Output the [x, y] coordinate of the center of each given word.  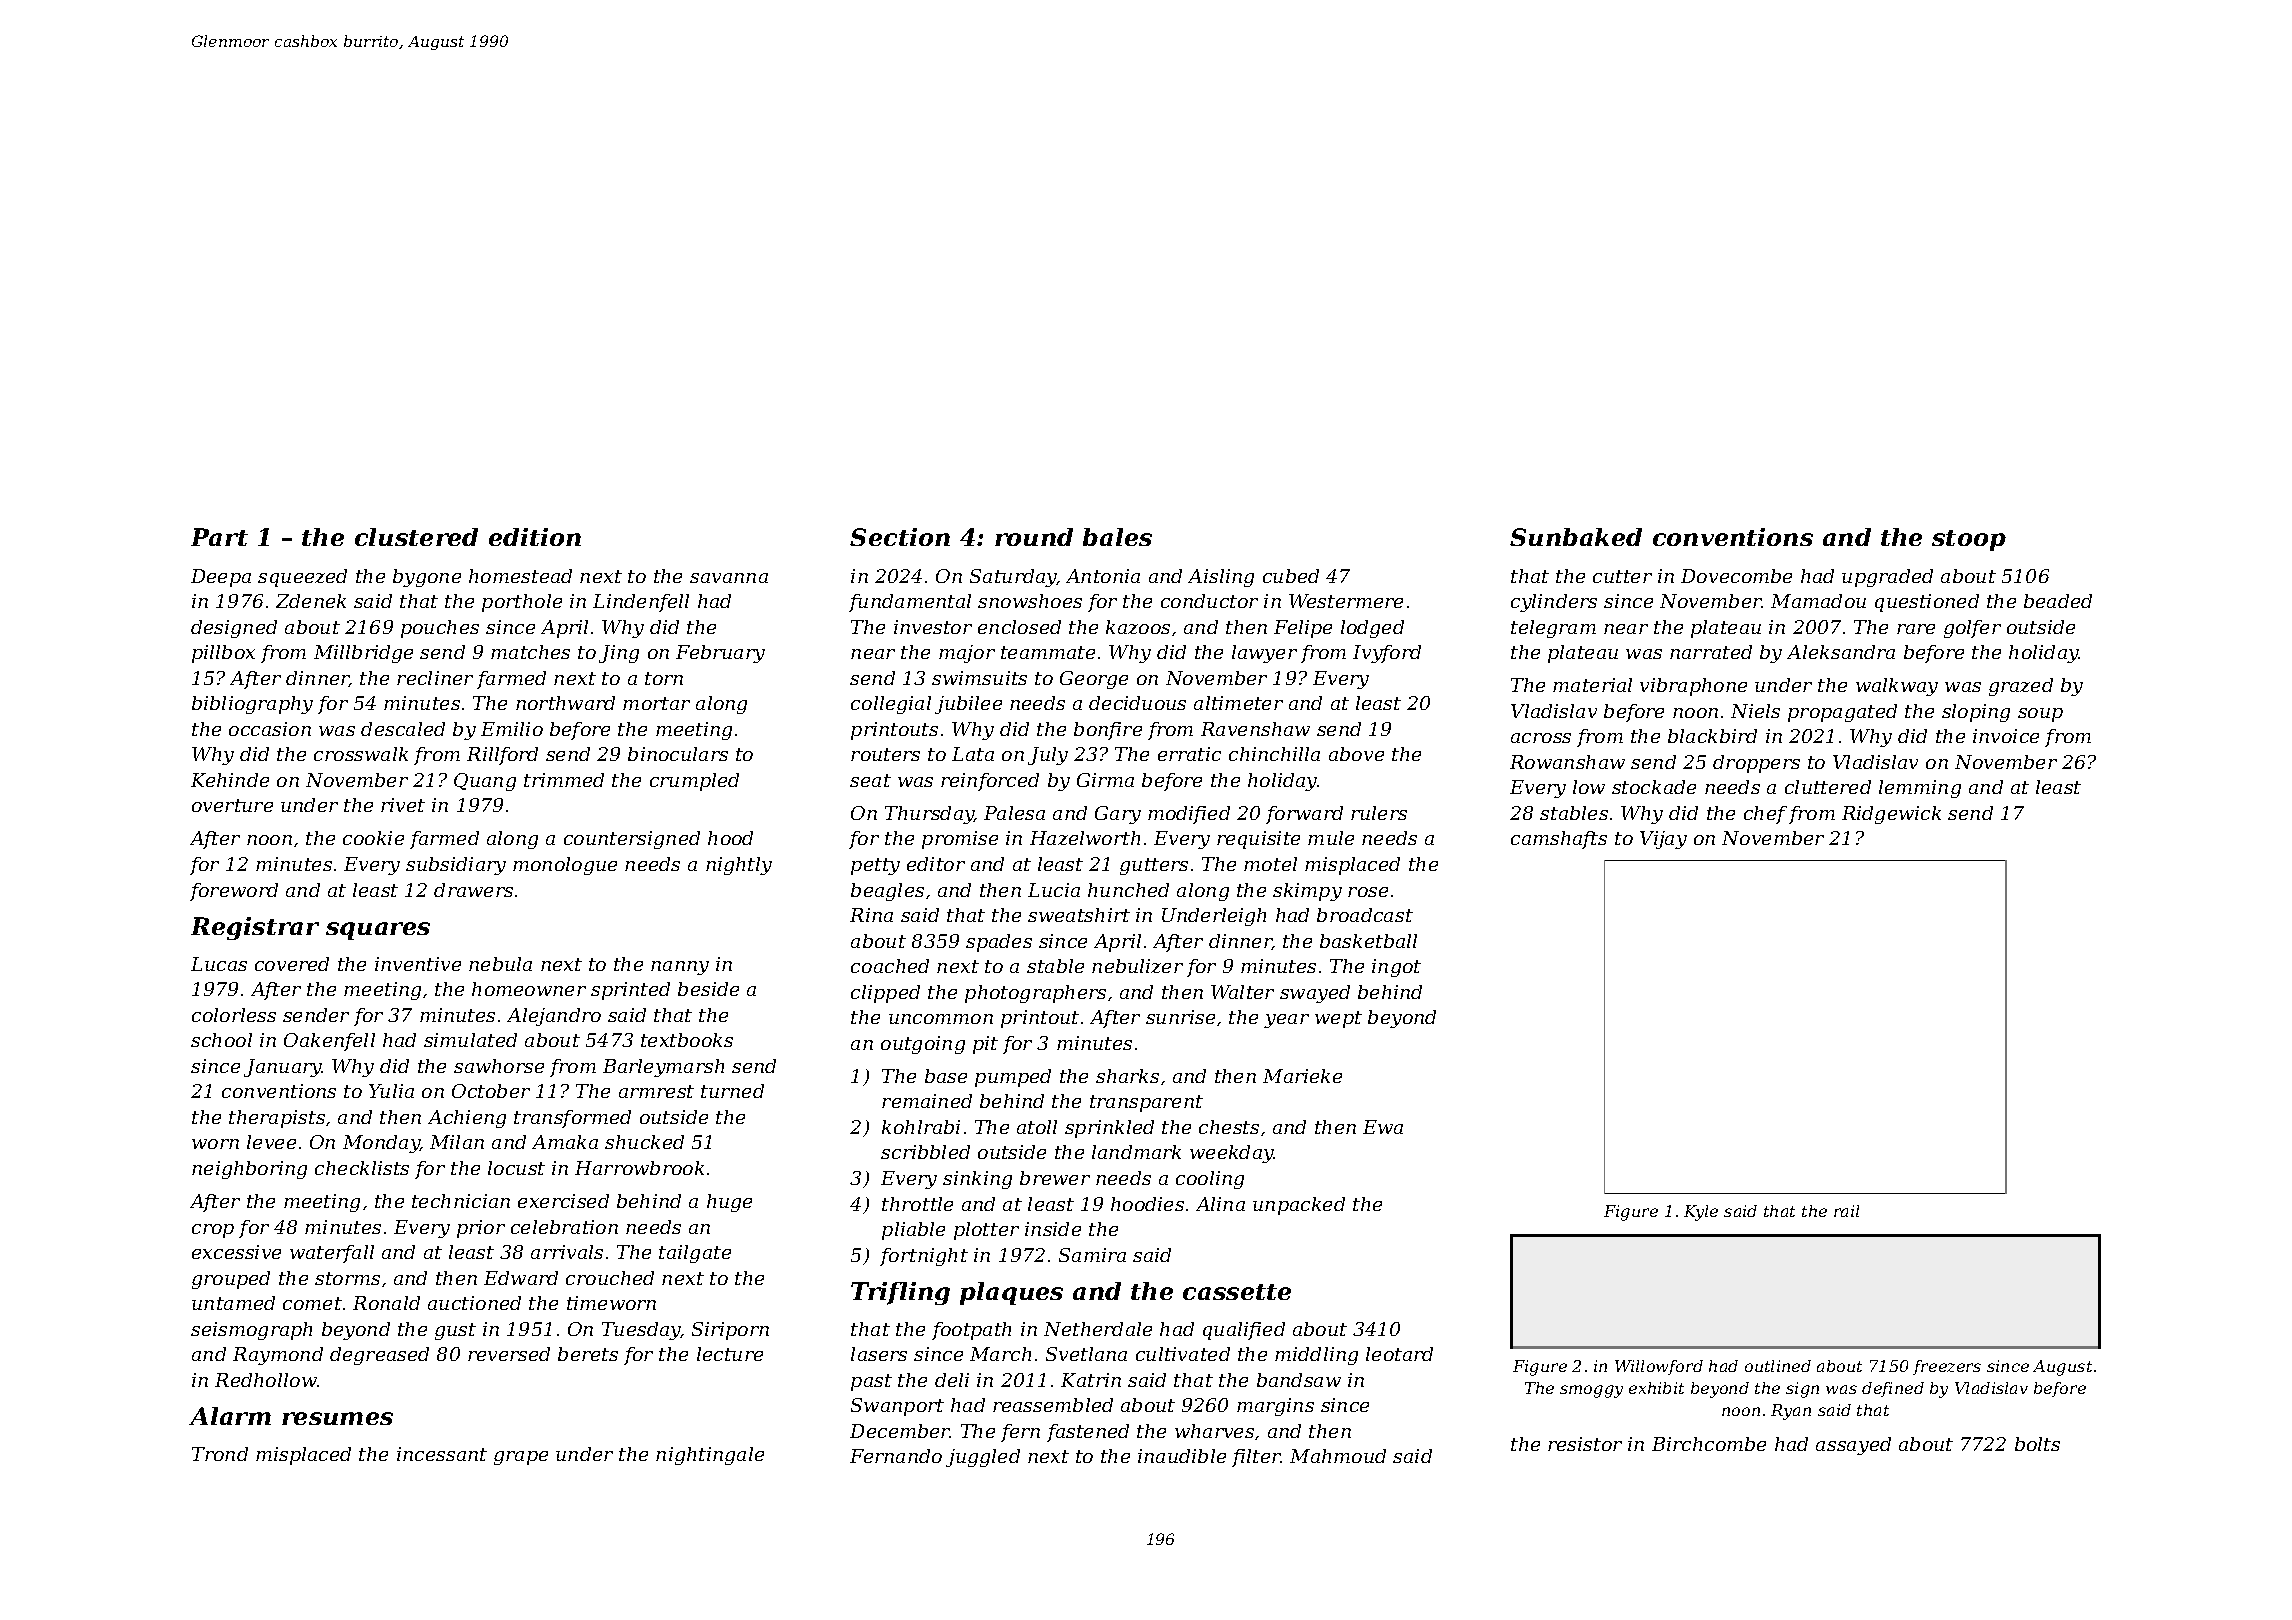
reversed [509, 1354]
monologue [565, 866]
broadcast [1365, 915]
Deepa [221, 578]
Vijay [1663, 840]
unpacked [1299, 1206]
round [1034, 537]
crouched [610, 1278]
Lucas [219, 964]
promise [960, 840]
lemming [1920, 789]
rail [1846, 1211]
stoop [1969, 540]
